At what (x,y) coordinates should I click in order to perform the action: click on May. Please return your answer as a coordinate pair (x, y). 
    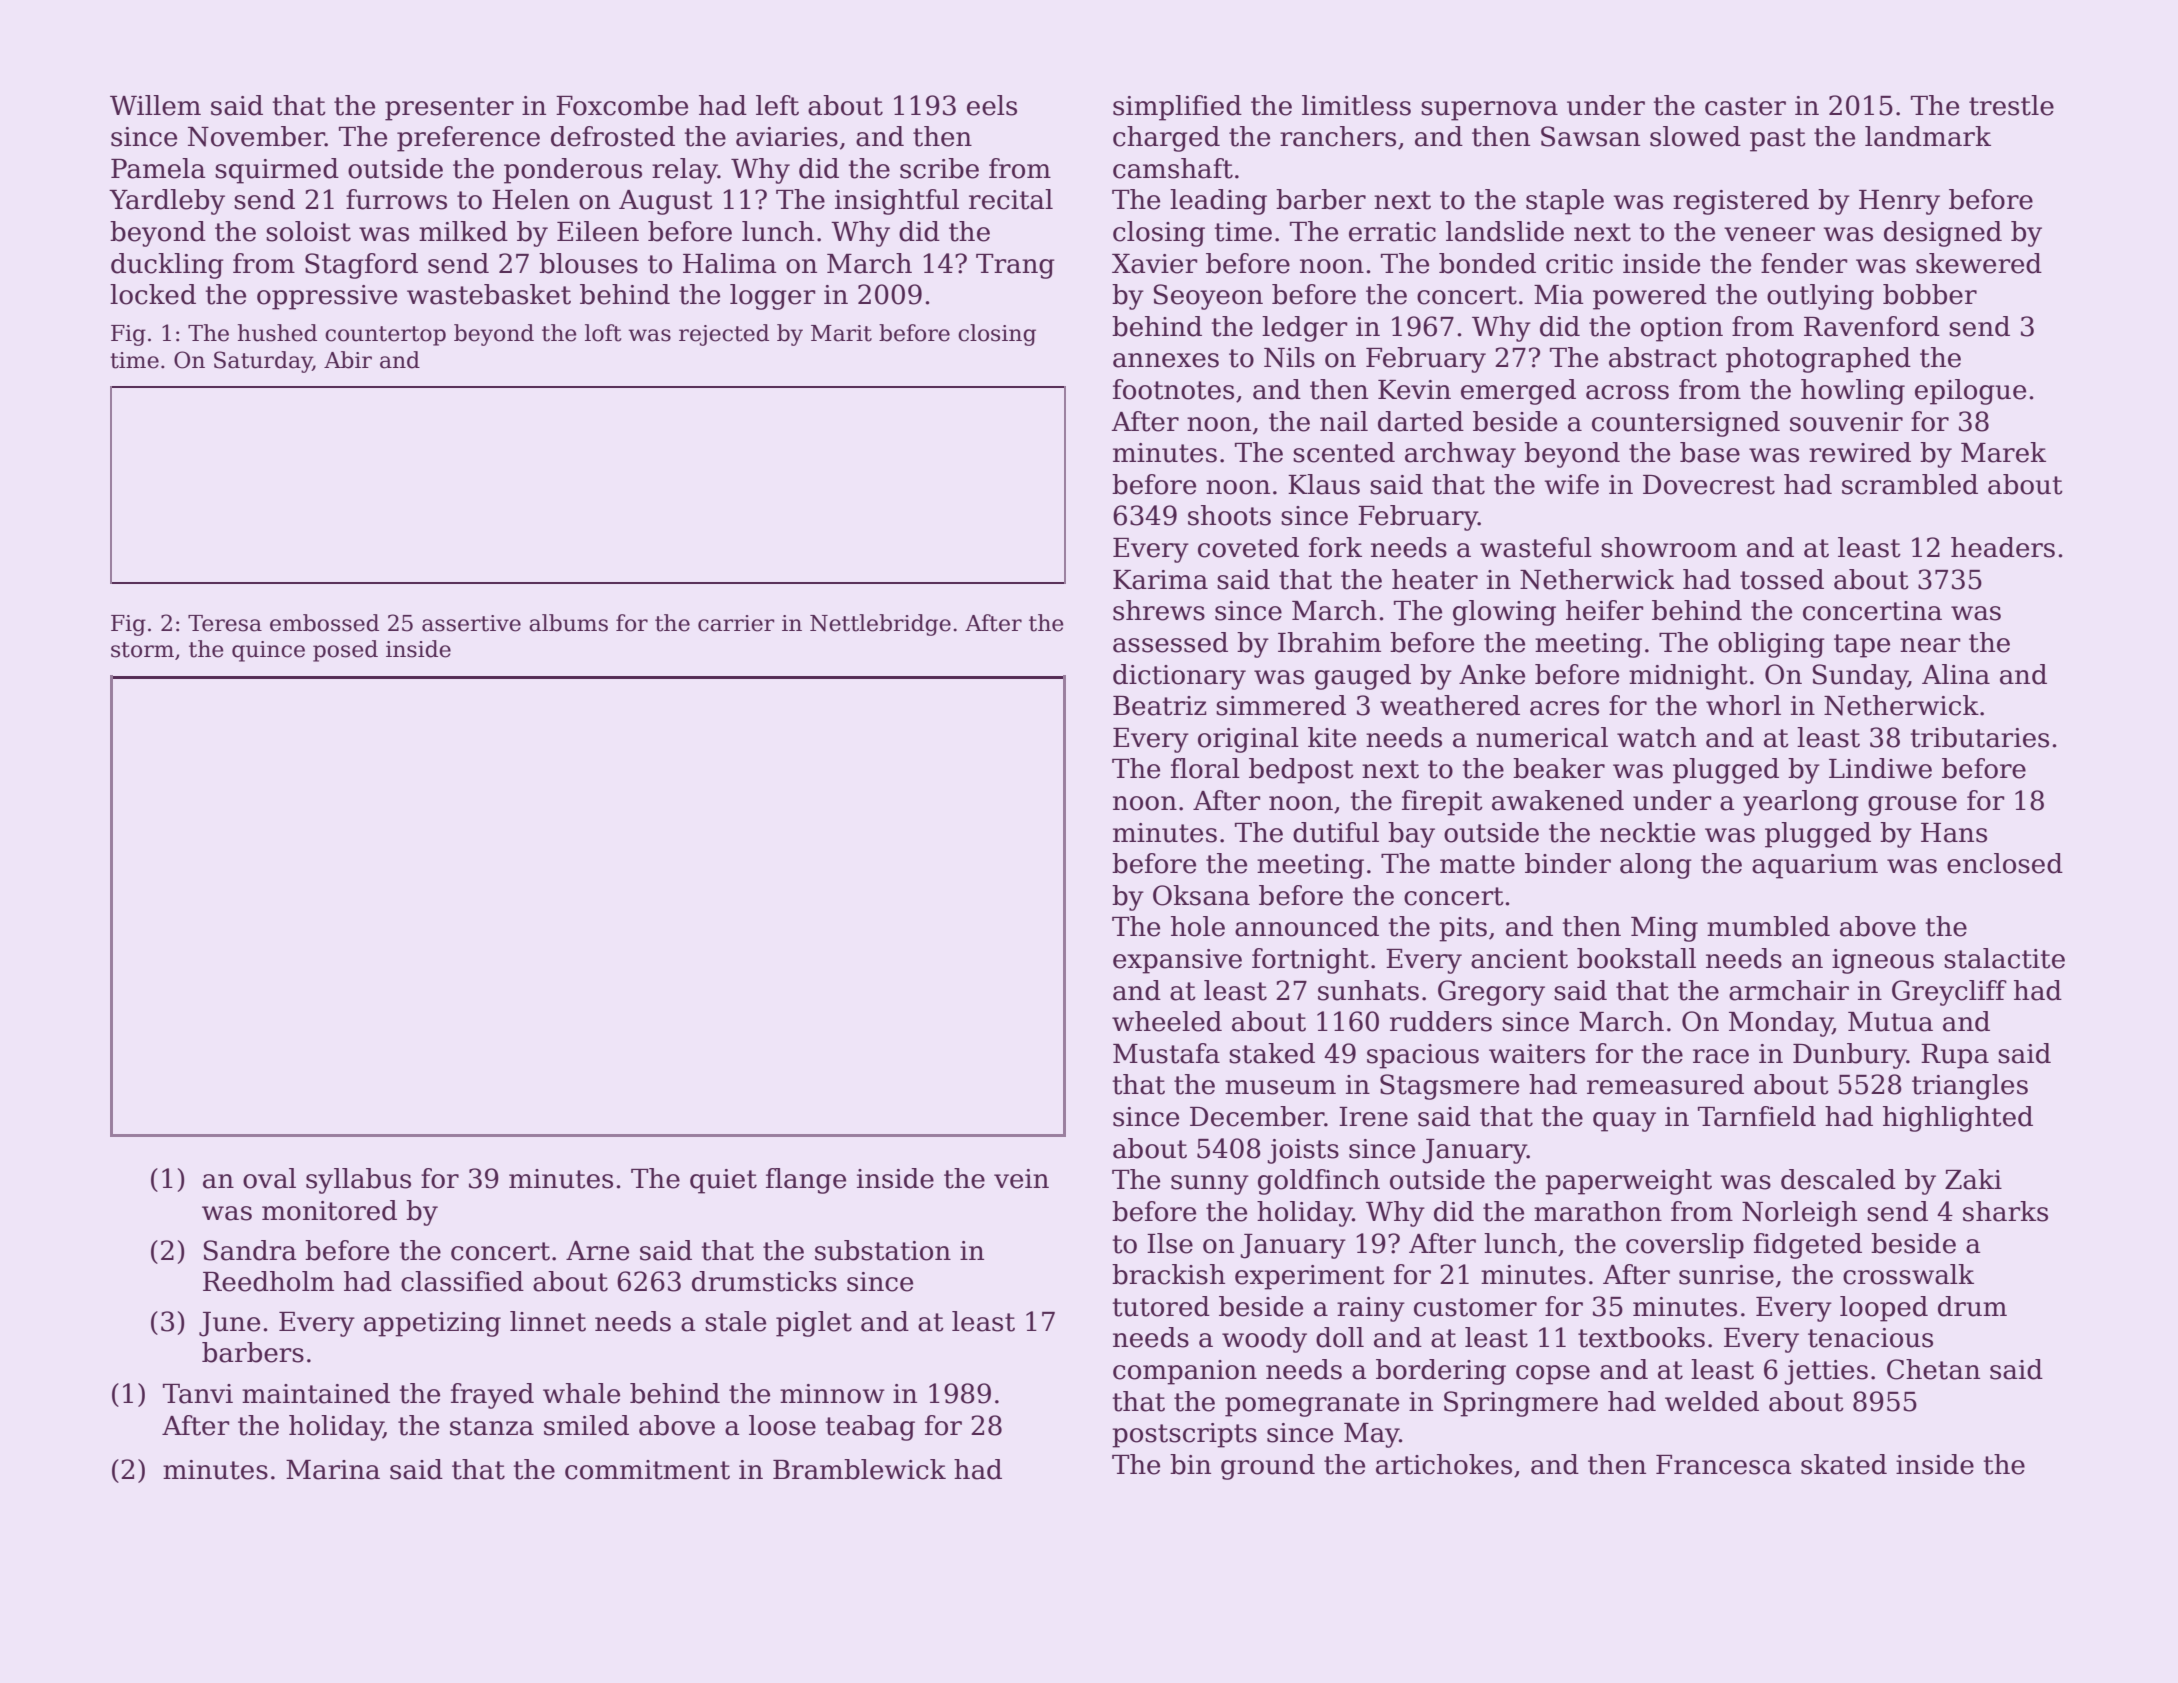
    Looking at the image, I should click on (1372, 1435).
